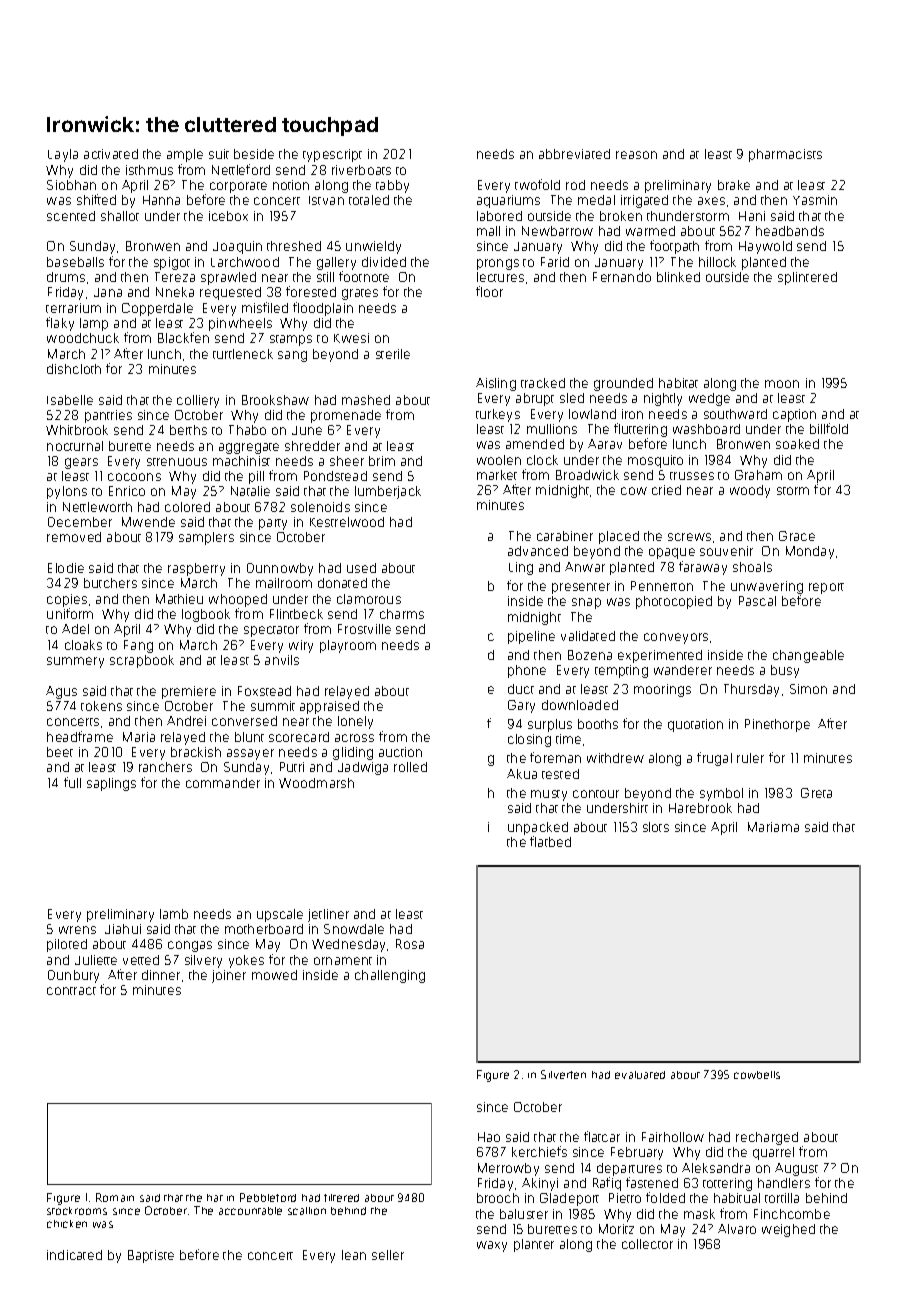 This image has height=1316, width=908. I want to click on Yasmin, so click(815, 200).
